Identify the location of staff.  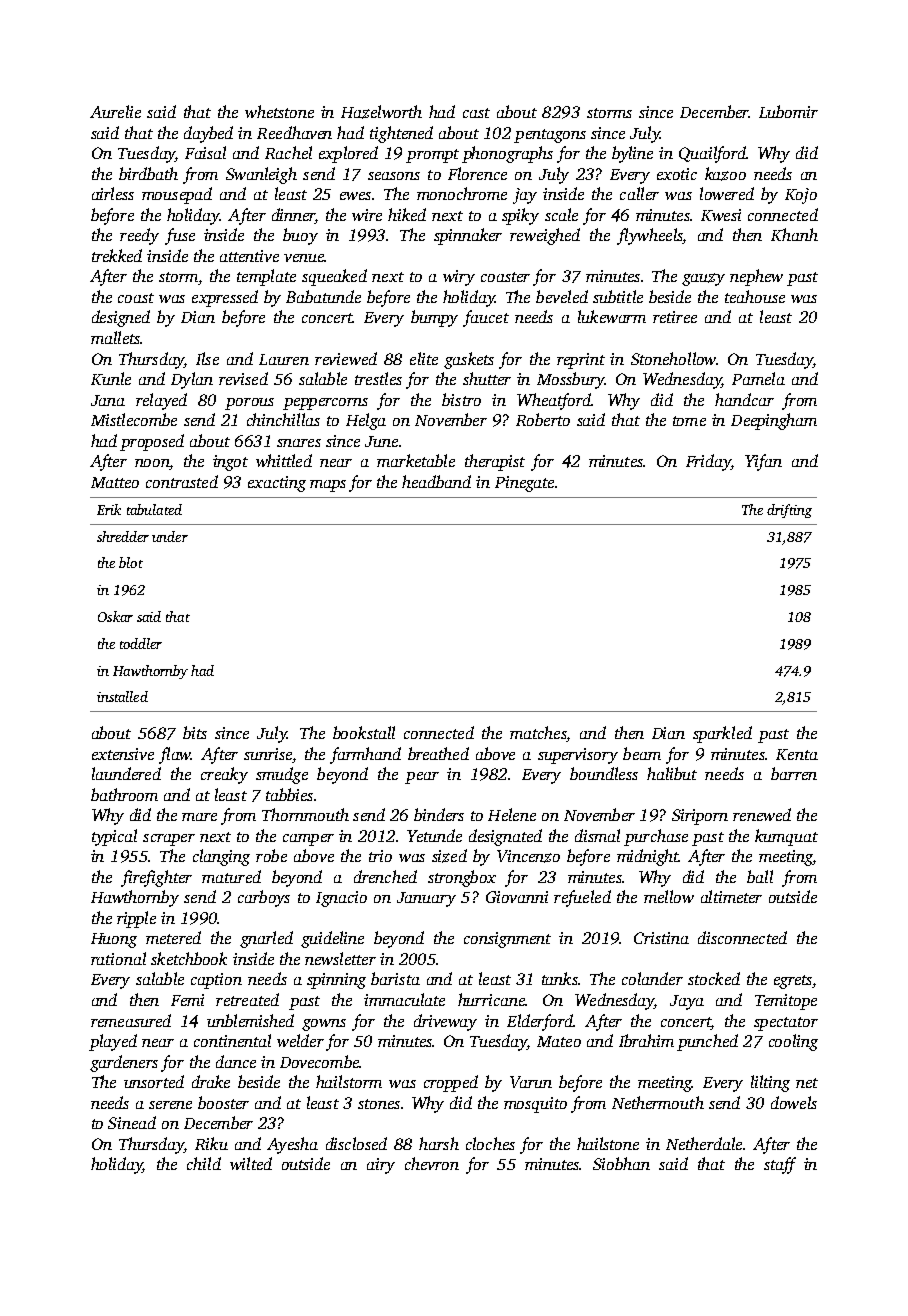
(780, 1165).
